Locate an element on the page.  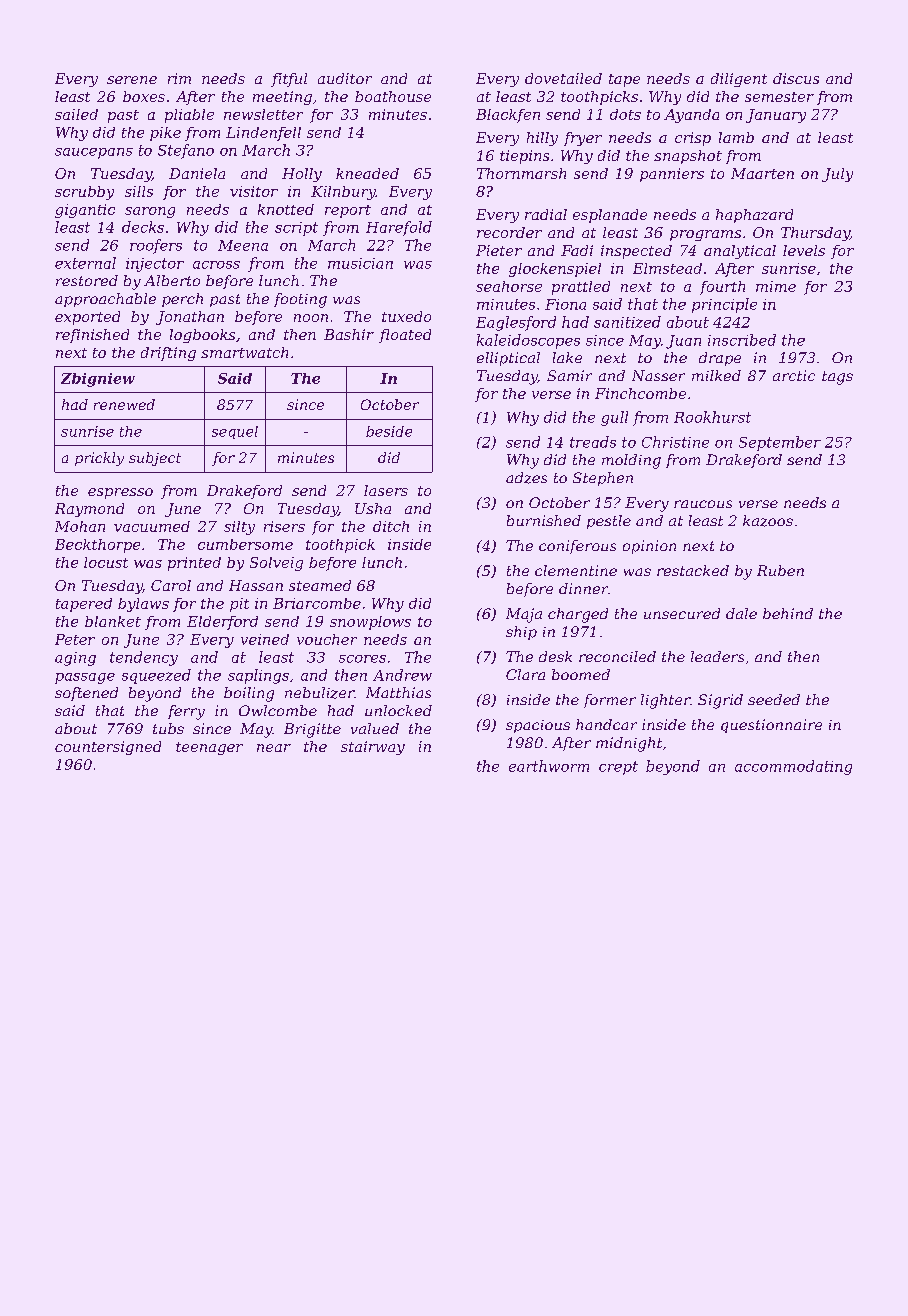
countersigned is located at coordinates (108, 748).
